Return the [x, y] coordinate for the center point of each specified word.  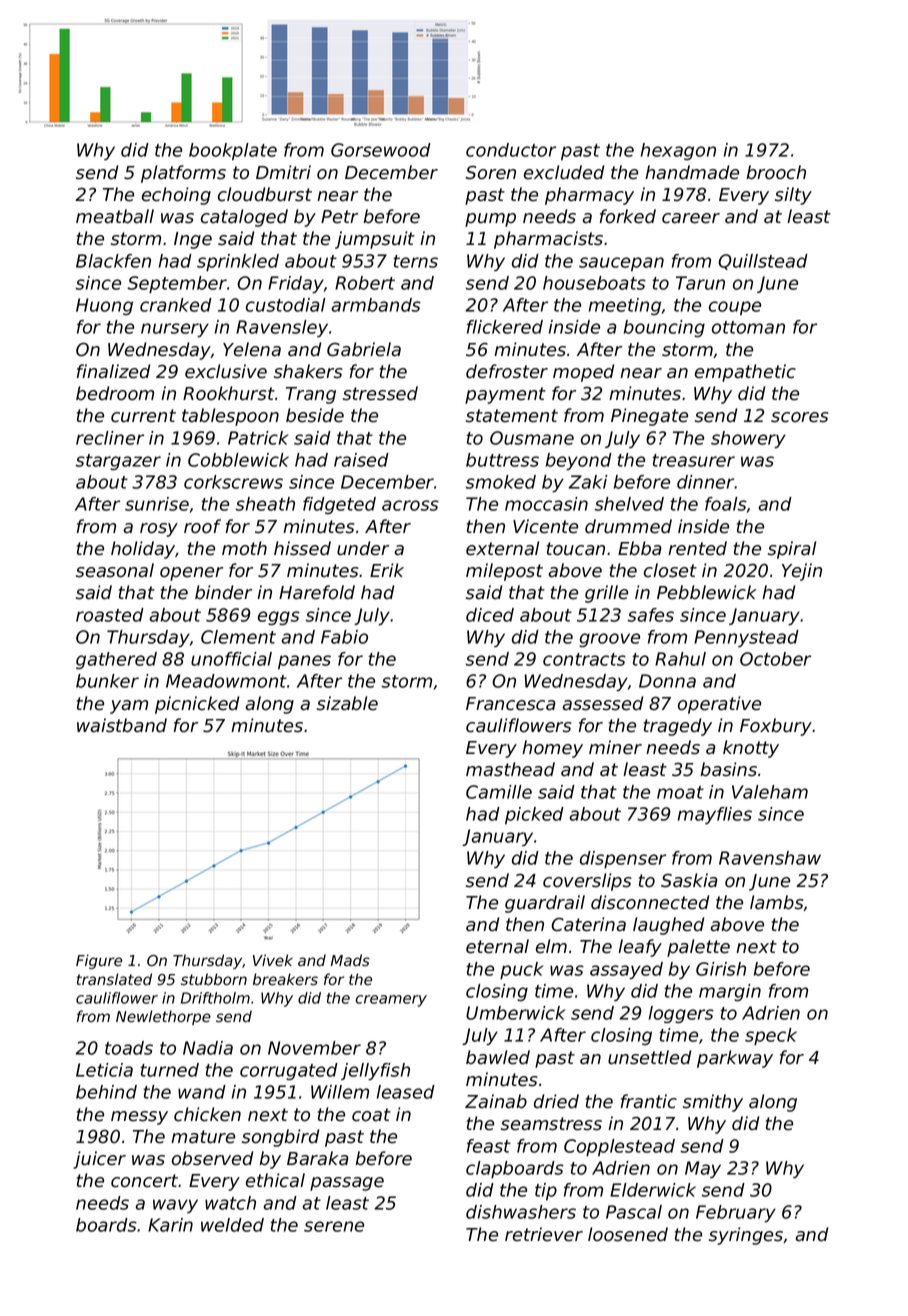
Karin [170, 1225]
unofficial [231, 659]
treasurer [693, 460]
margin [730, 992]
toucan [576, 549]
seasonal [115, 570]
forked [628, 216]
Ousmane [532, 438]
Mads [350, 960]
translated [114, 979]
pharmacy [589, 196]
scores [800, 417]
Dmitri [283, 172]
